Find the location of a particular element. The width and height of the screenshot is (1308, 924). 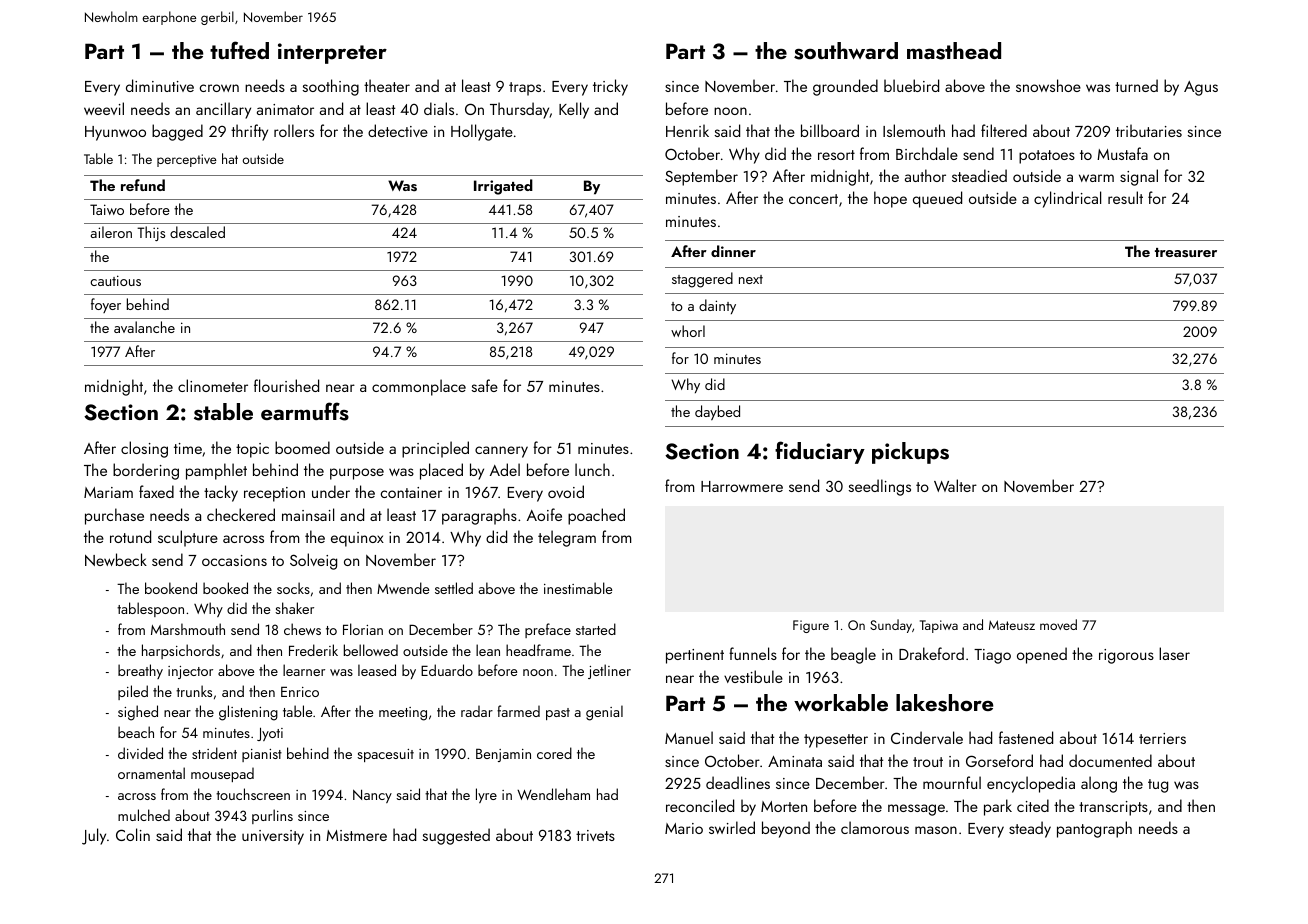

tricky is located at coordinates (610, 87).
